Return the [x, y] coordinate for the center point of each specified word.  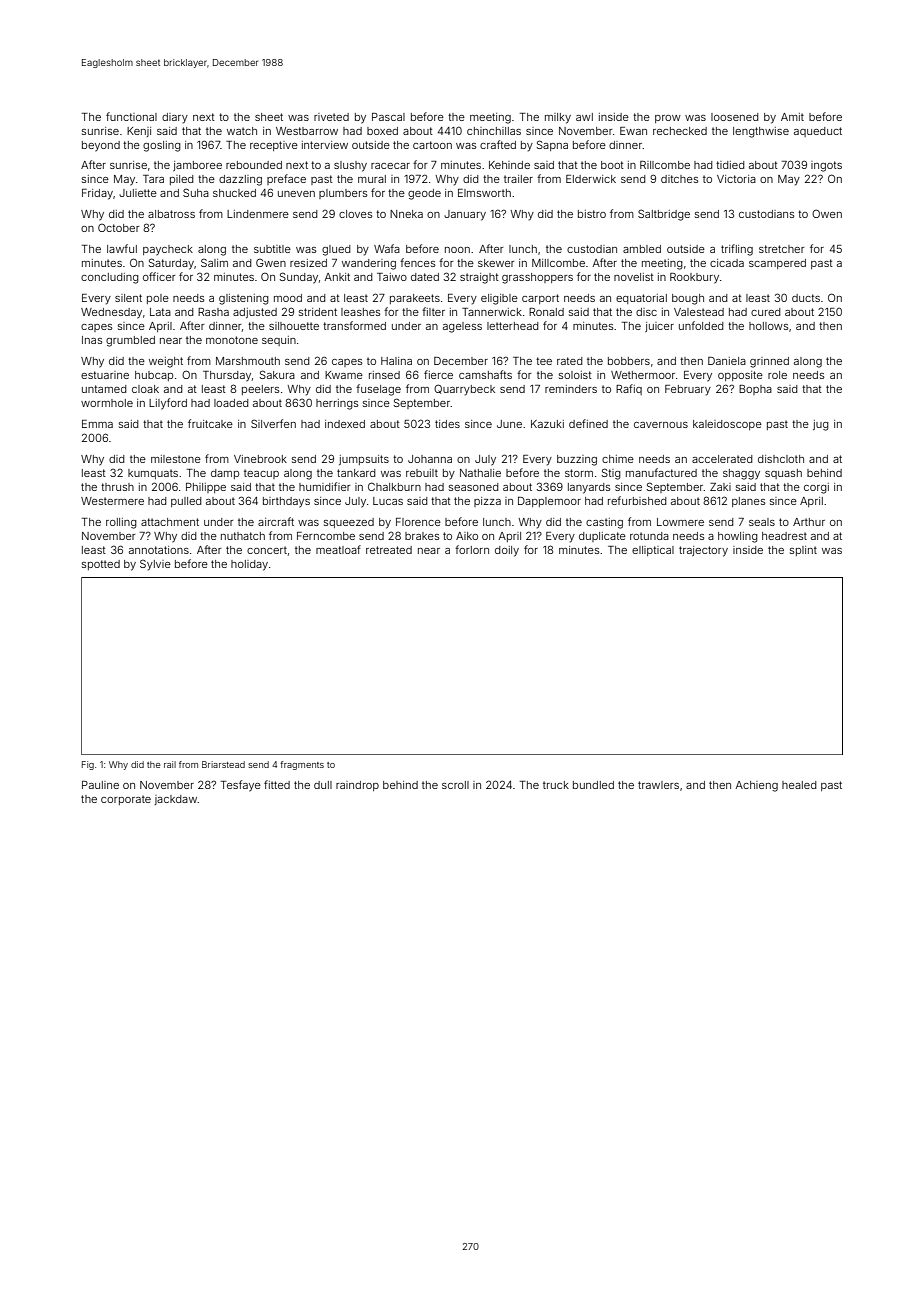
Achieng [756, 786]
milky [558, 118]
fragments [302, 765]
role [777, 375]
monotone [232, 340]
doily [507, 551]
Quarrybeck [464, 390]
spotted [101, 565]
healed [799, 785]
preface [286, 179]
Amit [792, 117]
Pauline [100, 785]
